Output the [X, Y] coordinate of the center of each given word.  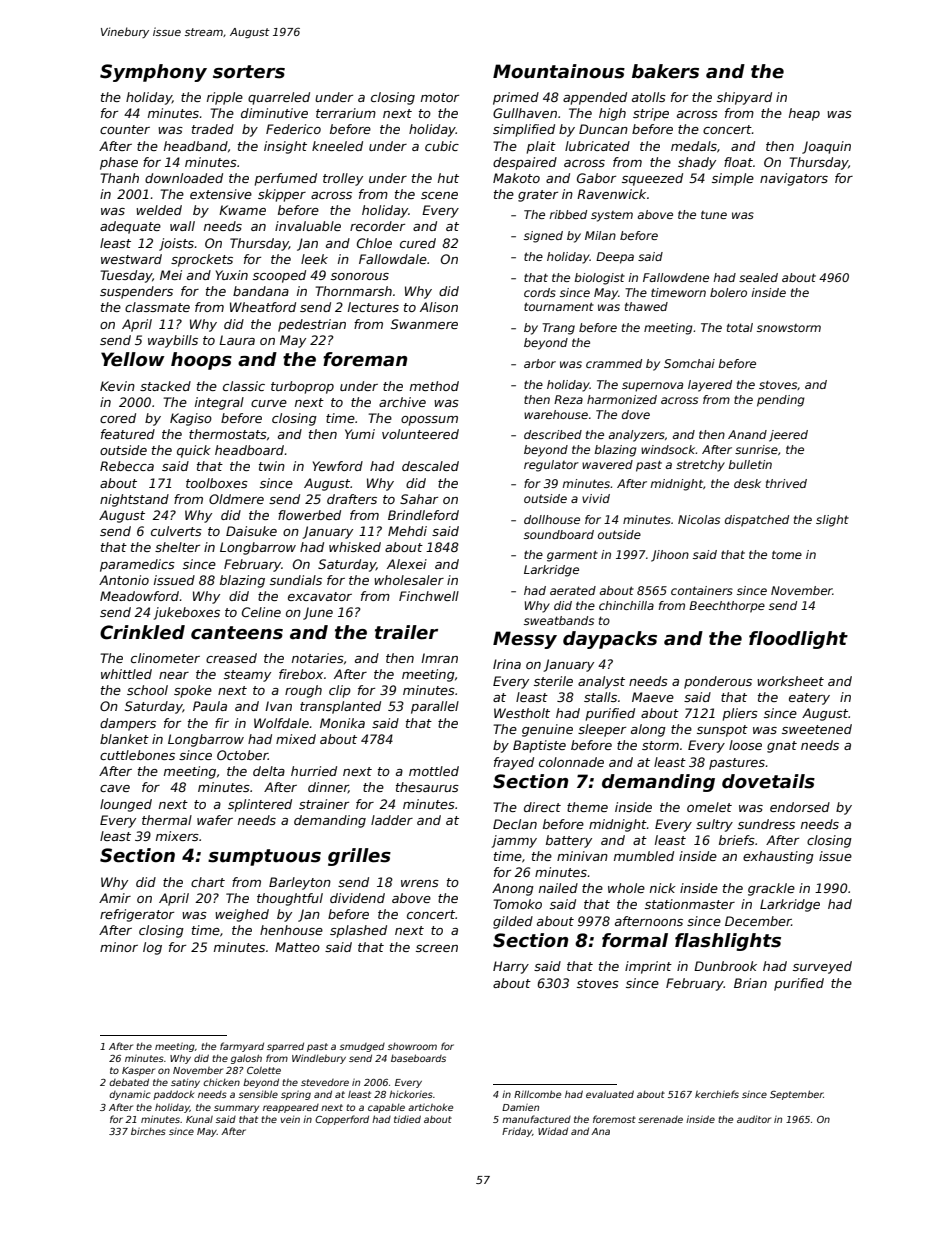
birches [148, 1131]
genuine [547, 730]
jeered [788, 436]
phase [119, 163]
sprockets [202, 260]
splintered [260, 805]
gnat [782, 747]
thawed [646, 306]
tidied [407, 1119]
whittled [126, 674]
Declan [515, 824]
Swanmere [424, 324]
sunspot [722, 731]
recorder [377, 226]
